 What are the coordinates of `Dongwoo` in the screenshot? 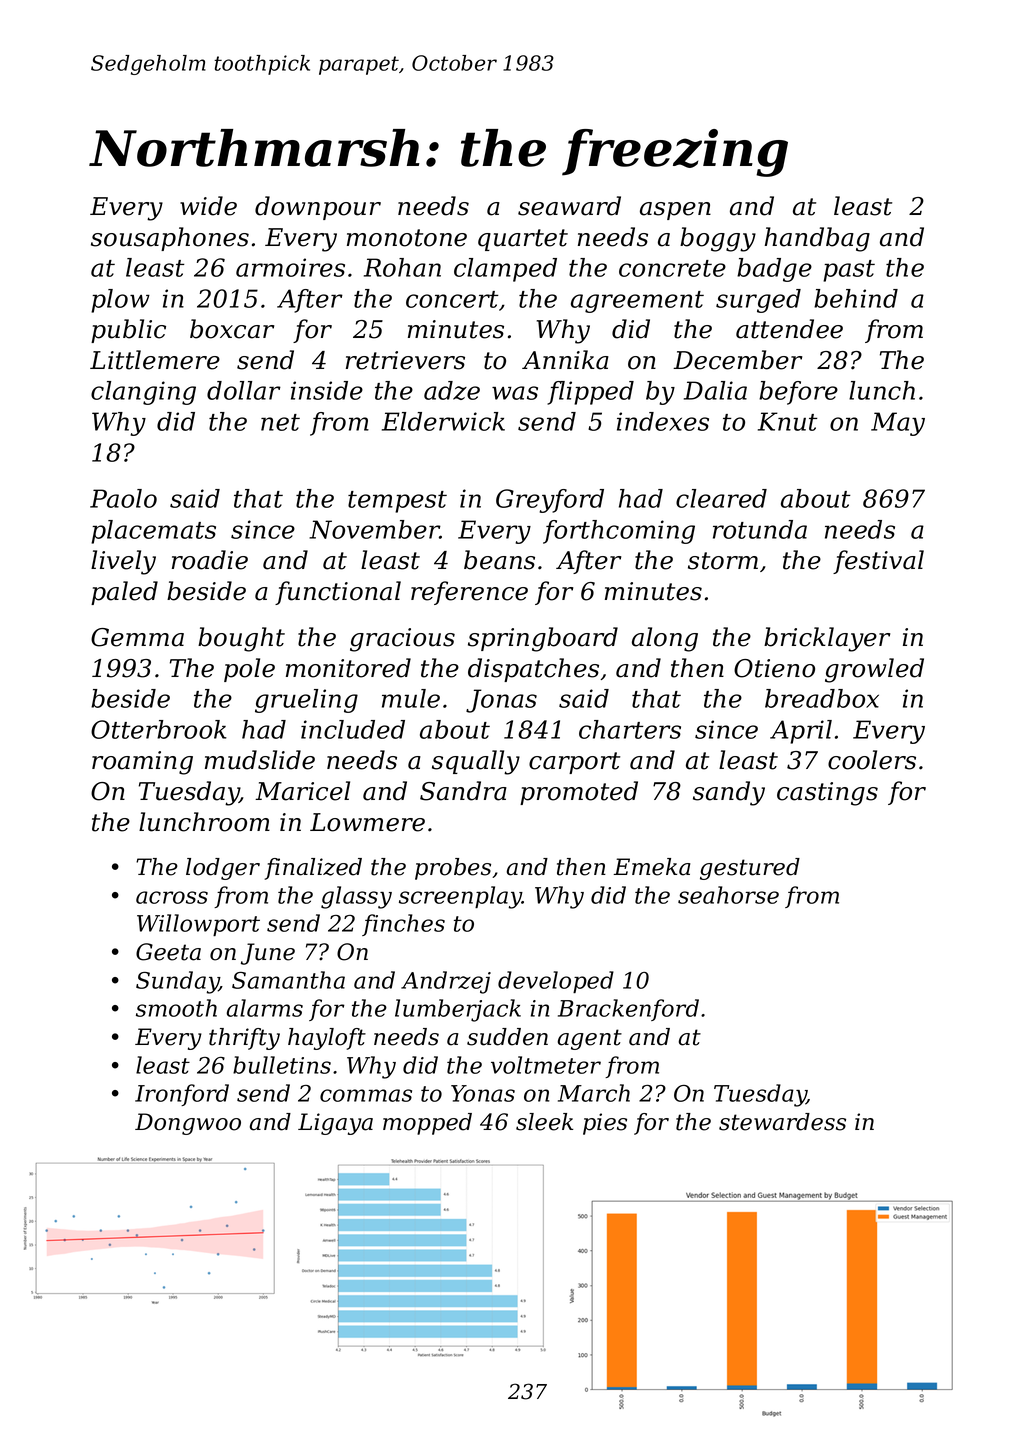 It's located at (188, 1124).
